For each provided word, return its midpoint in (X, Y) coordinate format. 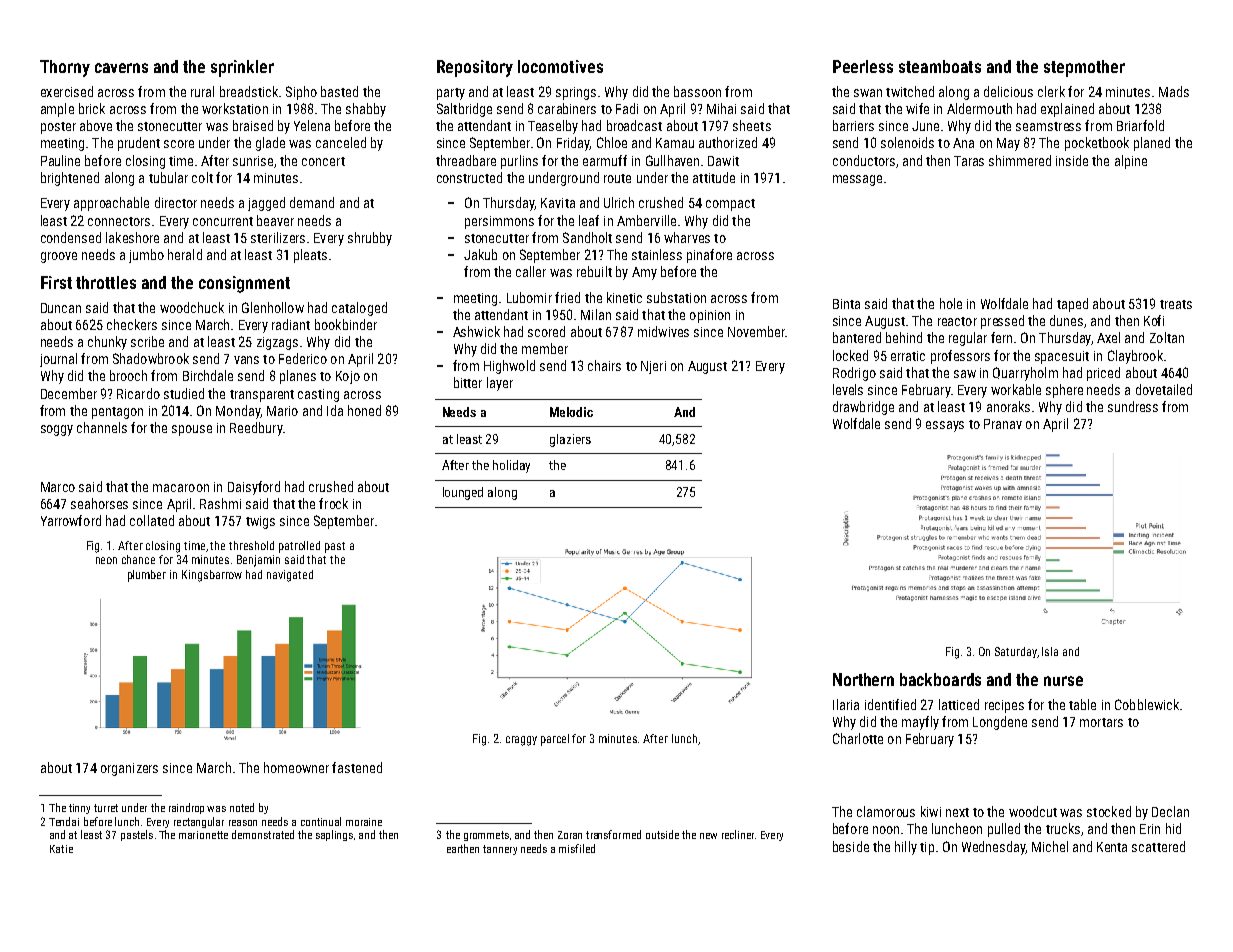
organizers (129, 769)
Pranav (1003, 424)
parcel (555, 740)
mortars (1101, 722)
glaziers (570, 440)
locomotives (560, 66)
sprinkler (242, 68)
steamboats (940, 66)
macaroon (181, 488)
